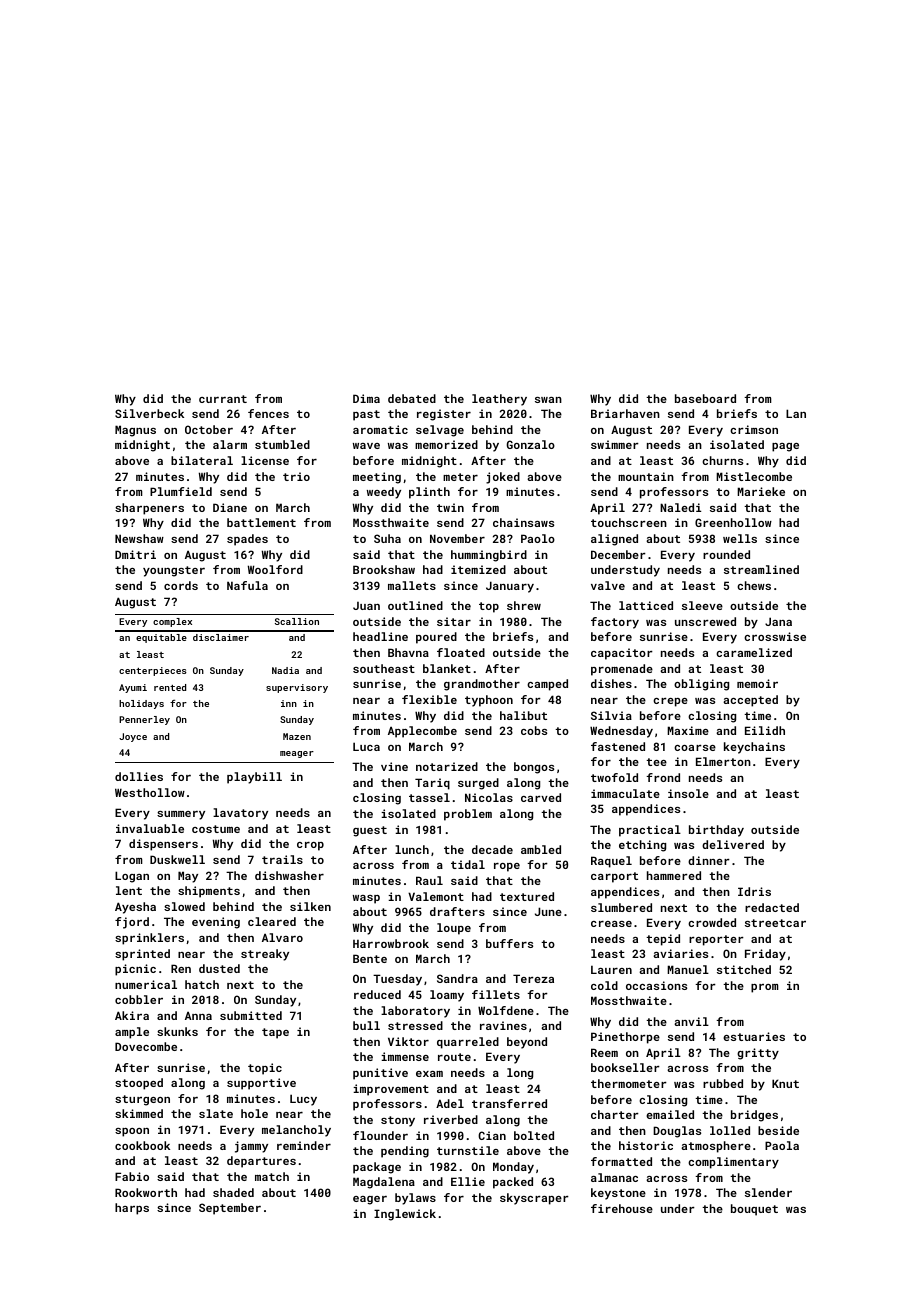 The height and width of the page is (1308, 924). Describe the element at coordinates (405, 1215) in the page. I see `Inglewick` at that location.
